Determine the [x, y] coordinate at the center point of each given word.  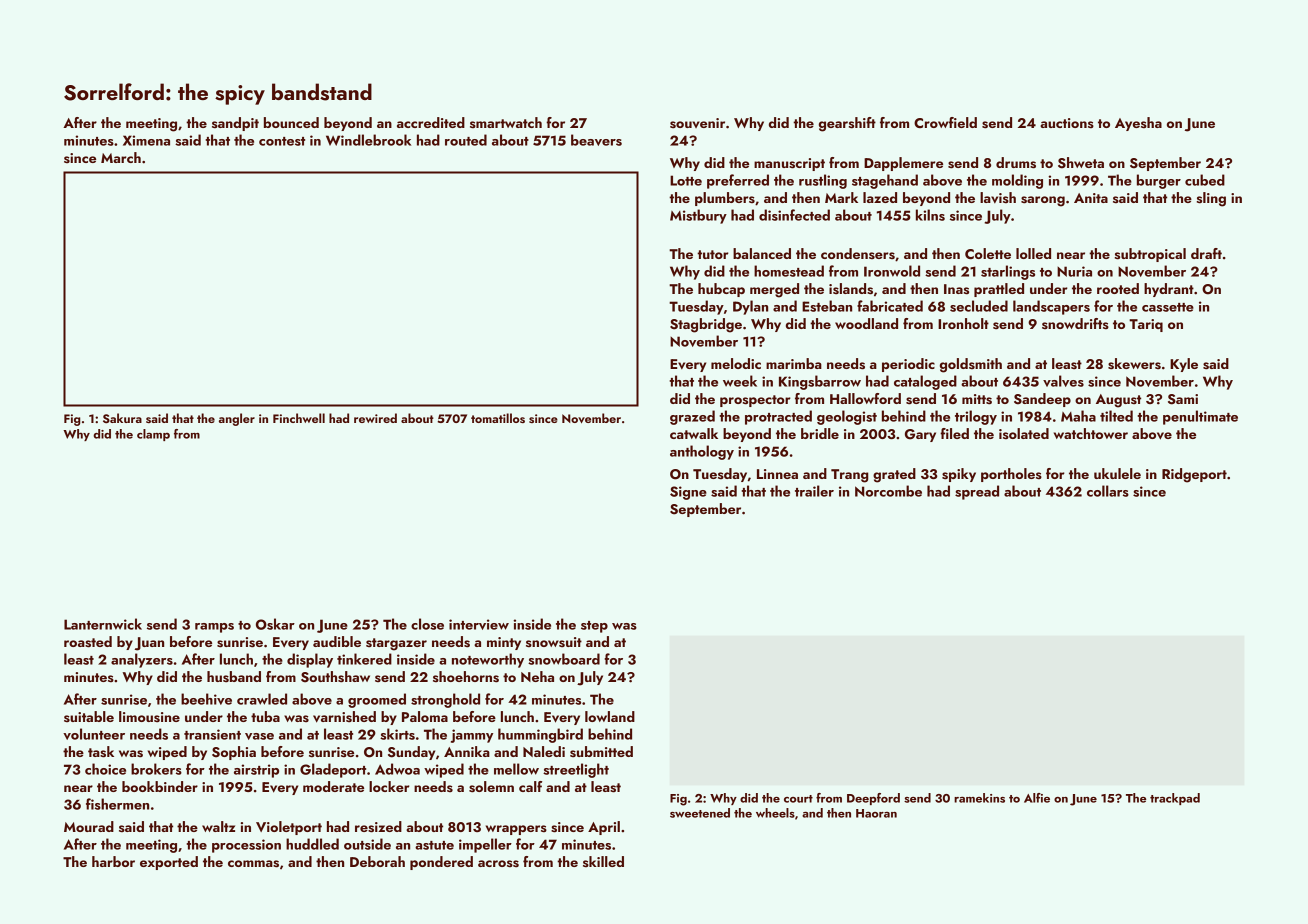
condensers [858, 254]
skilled [603, 861]
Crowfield [945, 122]
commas [253, 864]
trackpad [1175, 799]
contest [282, 141]
